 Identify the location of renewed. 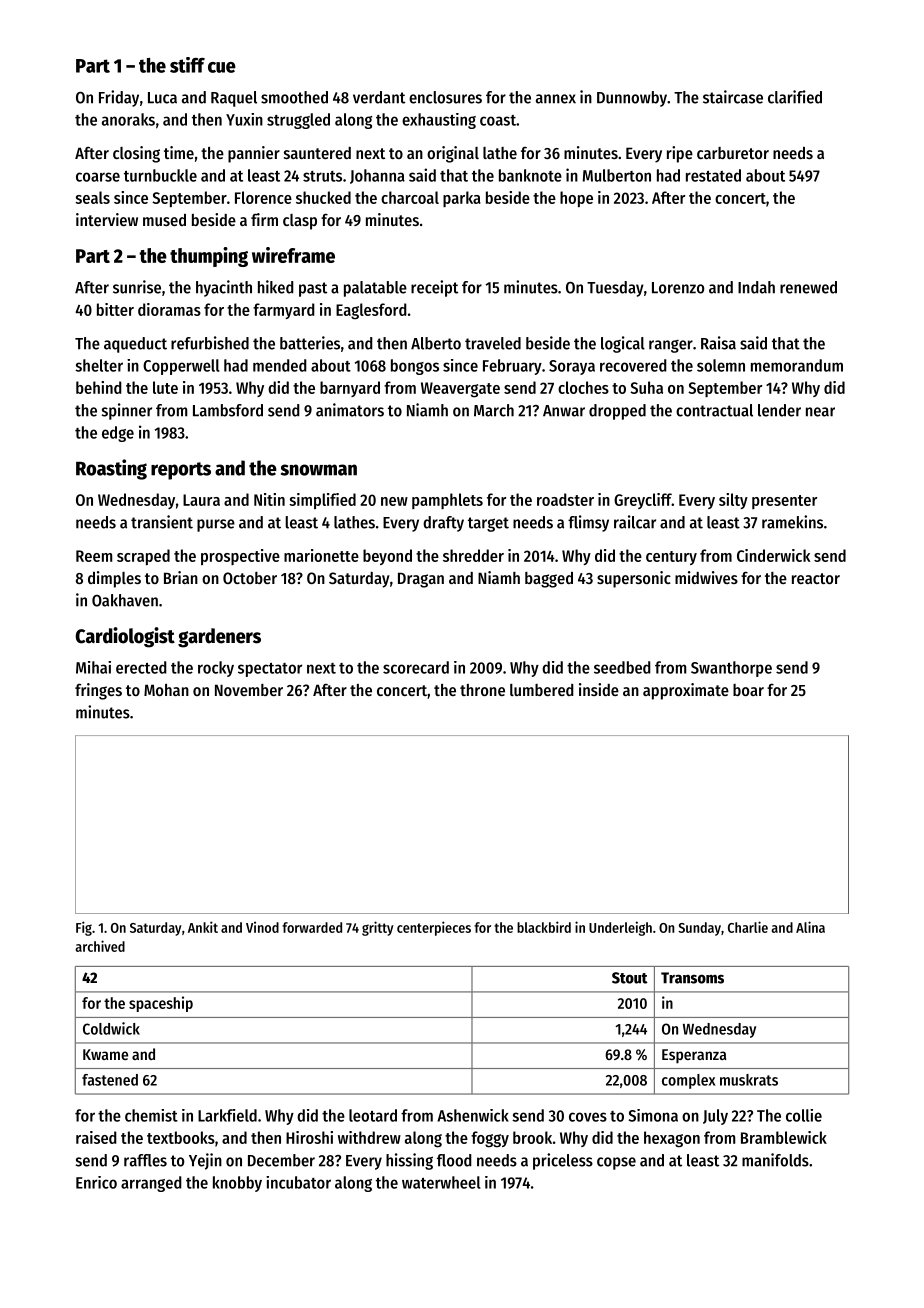
(808, 287).
